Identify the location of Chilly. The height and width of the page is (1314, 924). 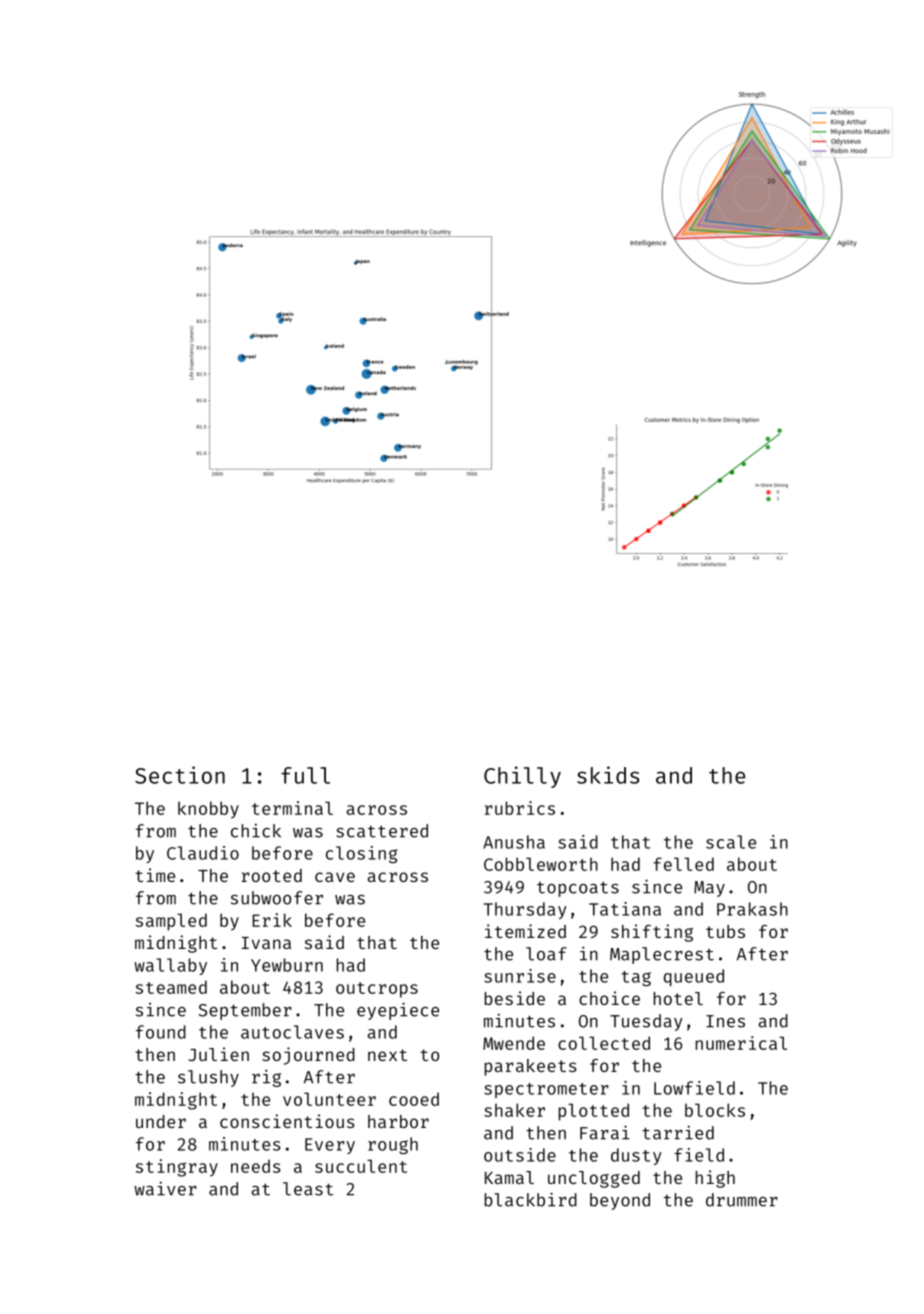
(522, 777).
